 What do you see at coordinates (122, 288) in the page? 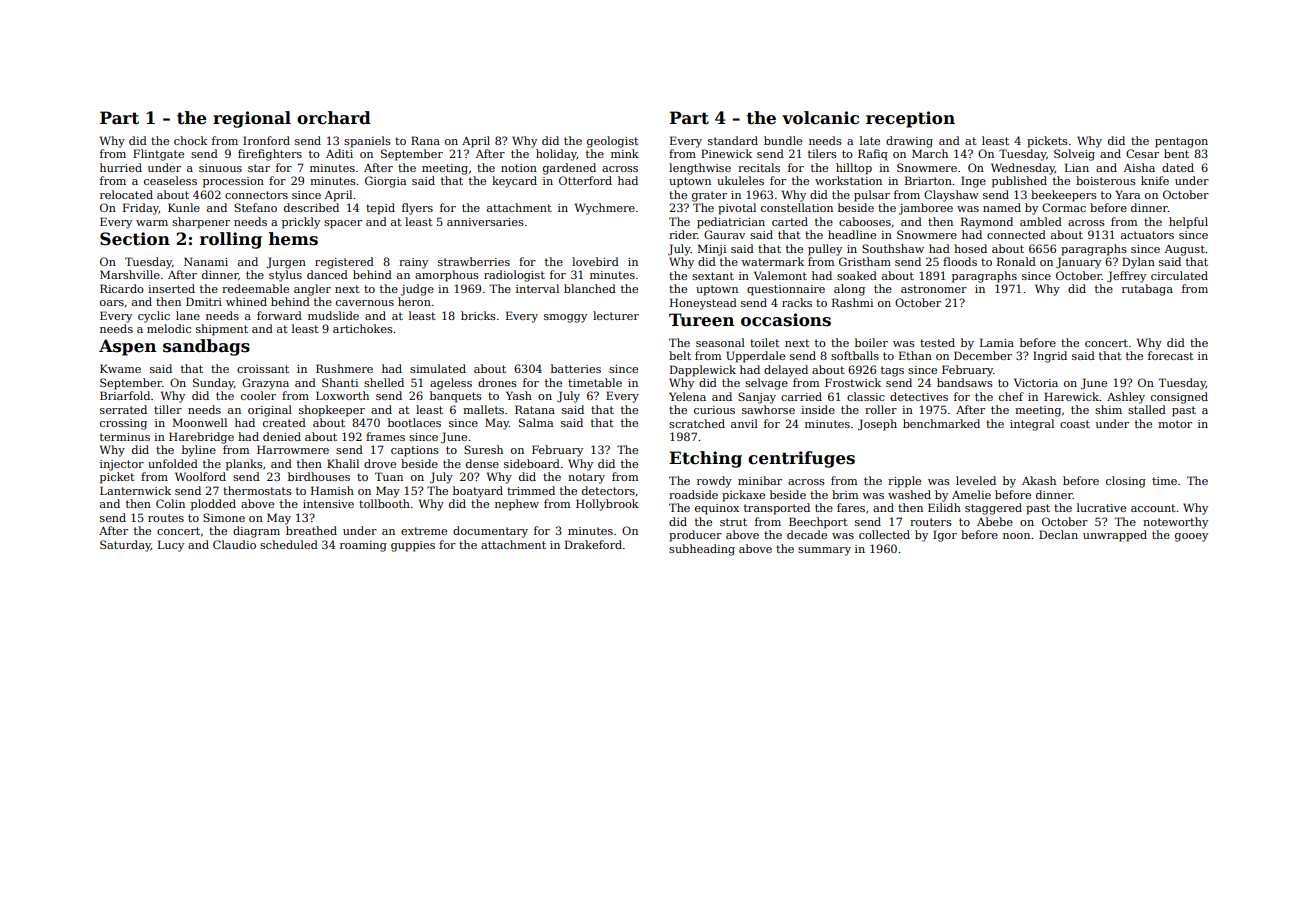
I see `Ricardo` at bounding box center [122, 288].
